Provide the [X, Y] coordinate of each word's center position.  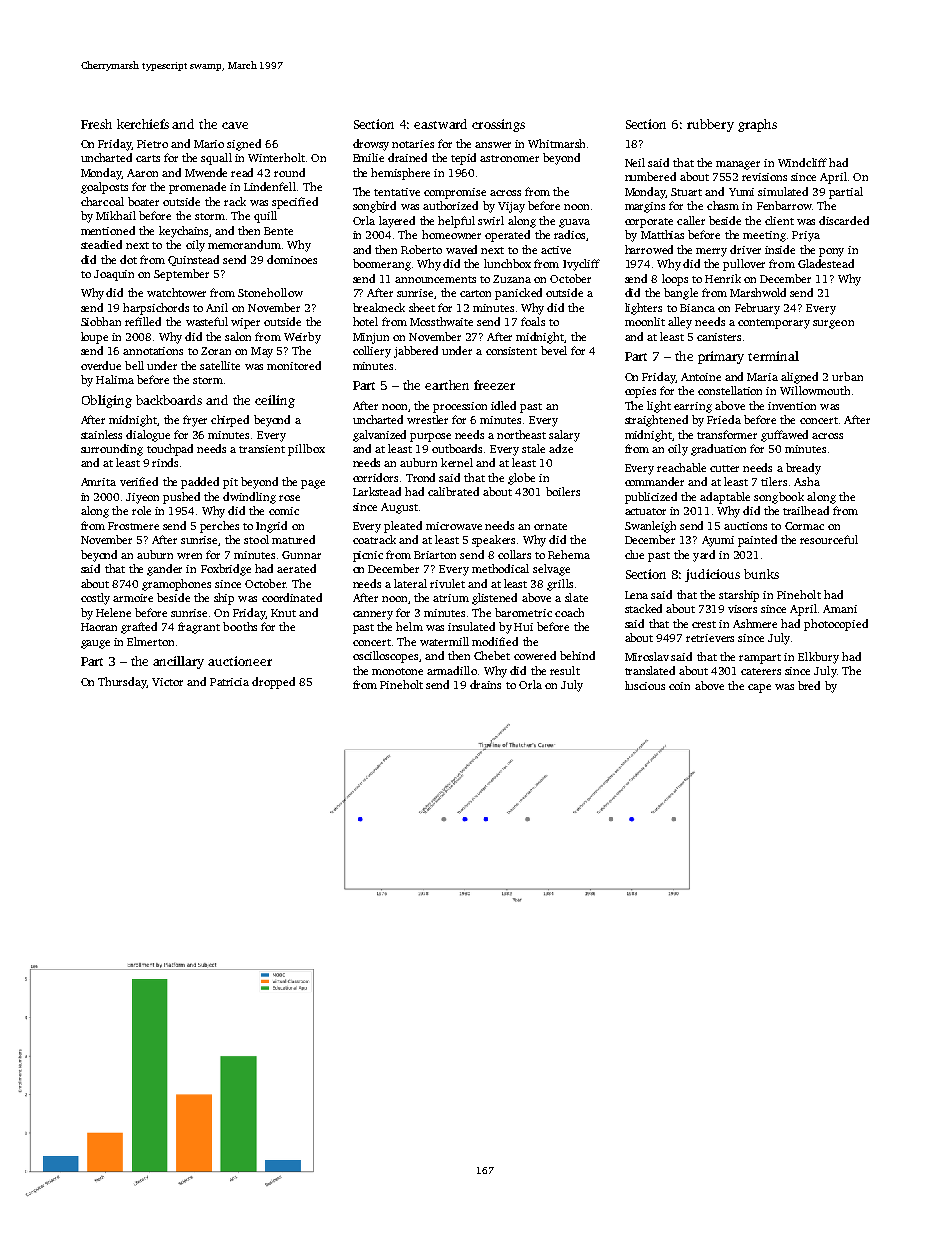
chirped [230, 421]
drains [485, 684]
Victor [167, 682]
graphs [757, 125]
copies [640, 392]
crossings [498, 125]
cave [235, 125]
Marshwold [758, 292]
